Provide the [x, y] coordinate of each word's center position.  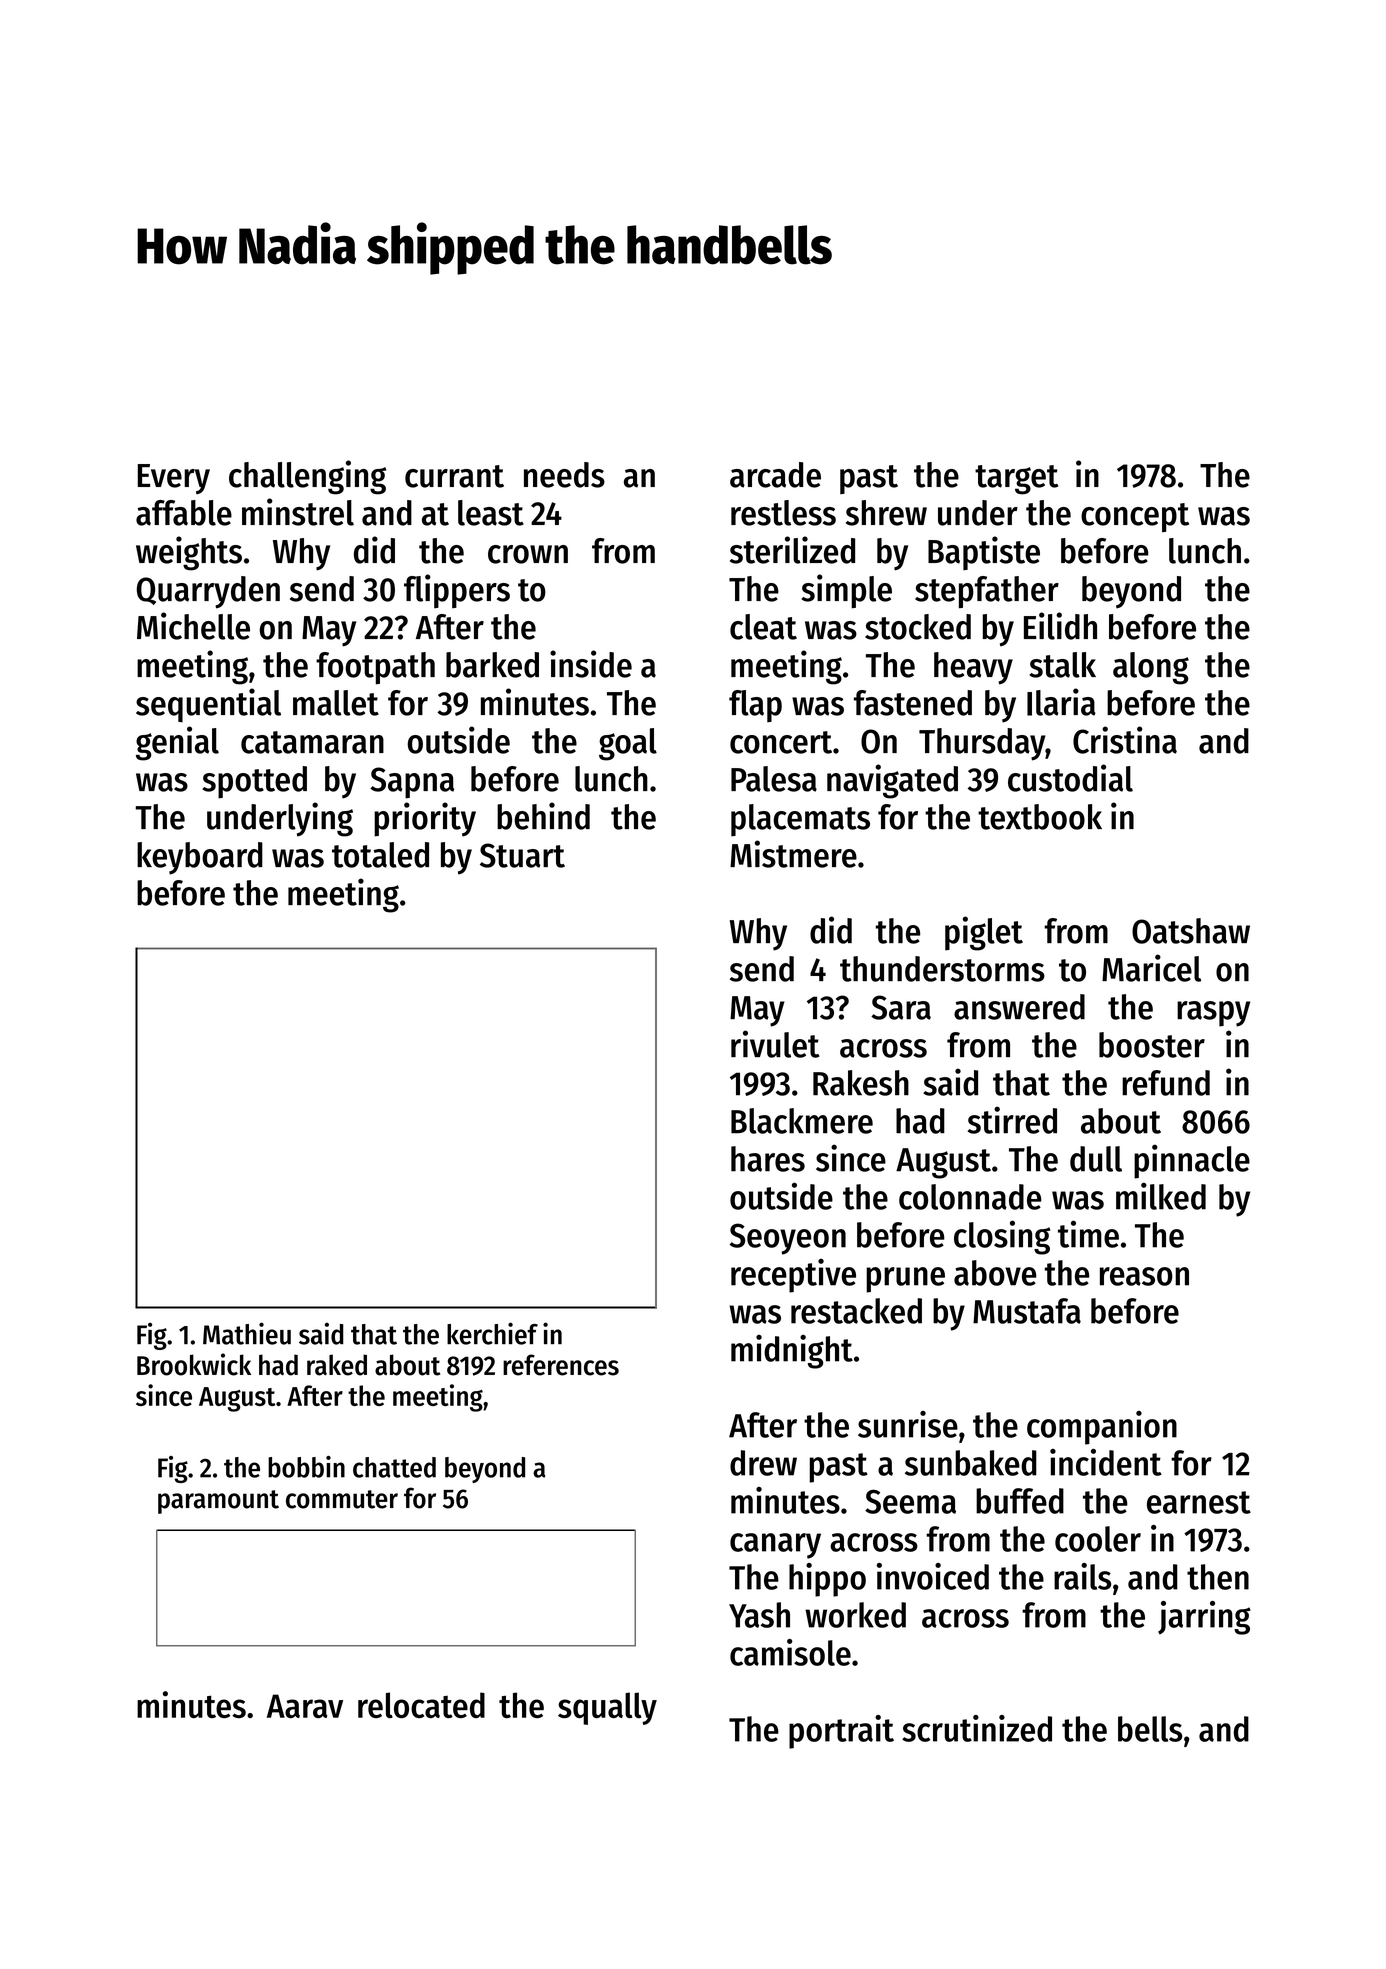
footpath [375, 668]
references [561, 1365]
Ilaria [1061, 702]
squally [607, 1708]
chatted [394, 1467]
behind [543, 816]
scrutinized [977, 1728]
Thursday [982, 744]
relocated [421, 1705]
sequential [208, 705]
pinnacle [1192, 1161]
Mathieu [247, 1333]
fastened [913, 703]
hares [768, 1159]
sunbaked [971, 1463]
